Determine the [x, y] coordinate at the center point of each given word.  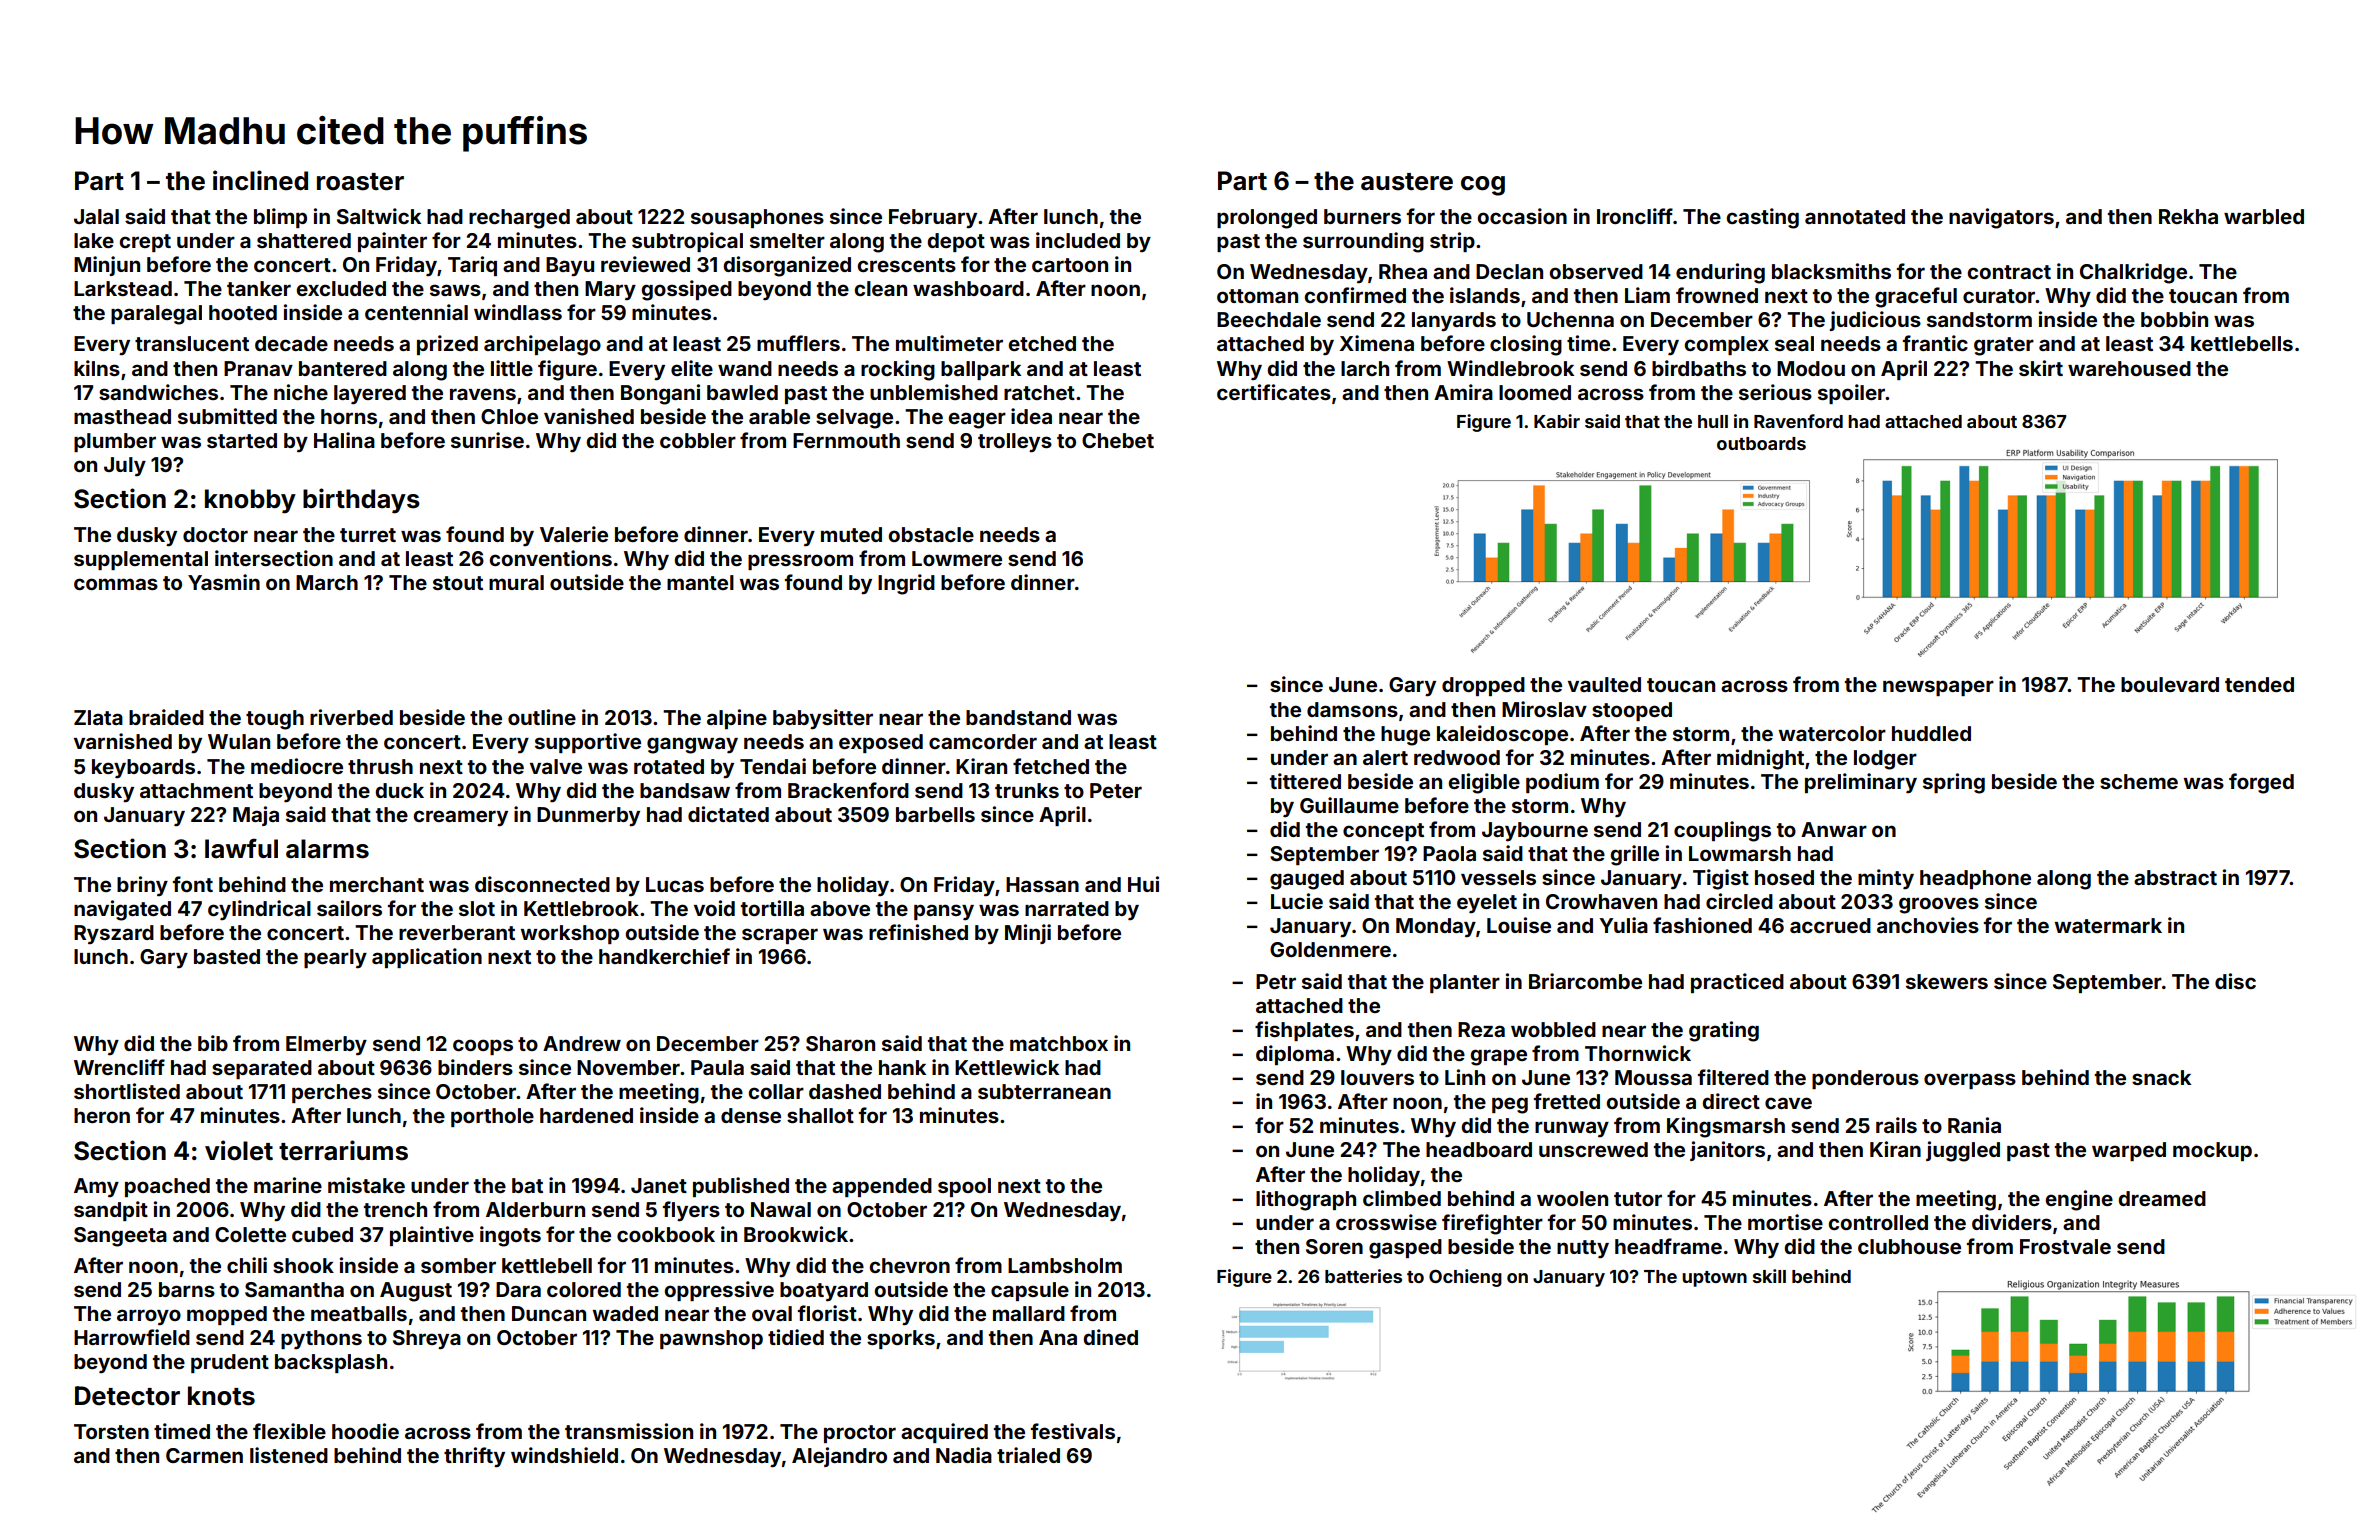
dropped [1483, 686]
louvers [1377, 1077]
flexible [289, 1431]
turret [368, 535]
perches [332, 1093]
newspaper [1938, 688]
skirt [2041, 368]
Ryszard [114, 935]
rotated [669, 766]
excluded [341, 288]
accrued [1830, 925]
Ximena [1376, 343]
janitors [1727, 1151]
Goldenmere [1330, 949]
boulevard [2170, 684]
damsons [1352, 709]
